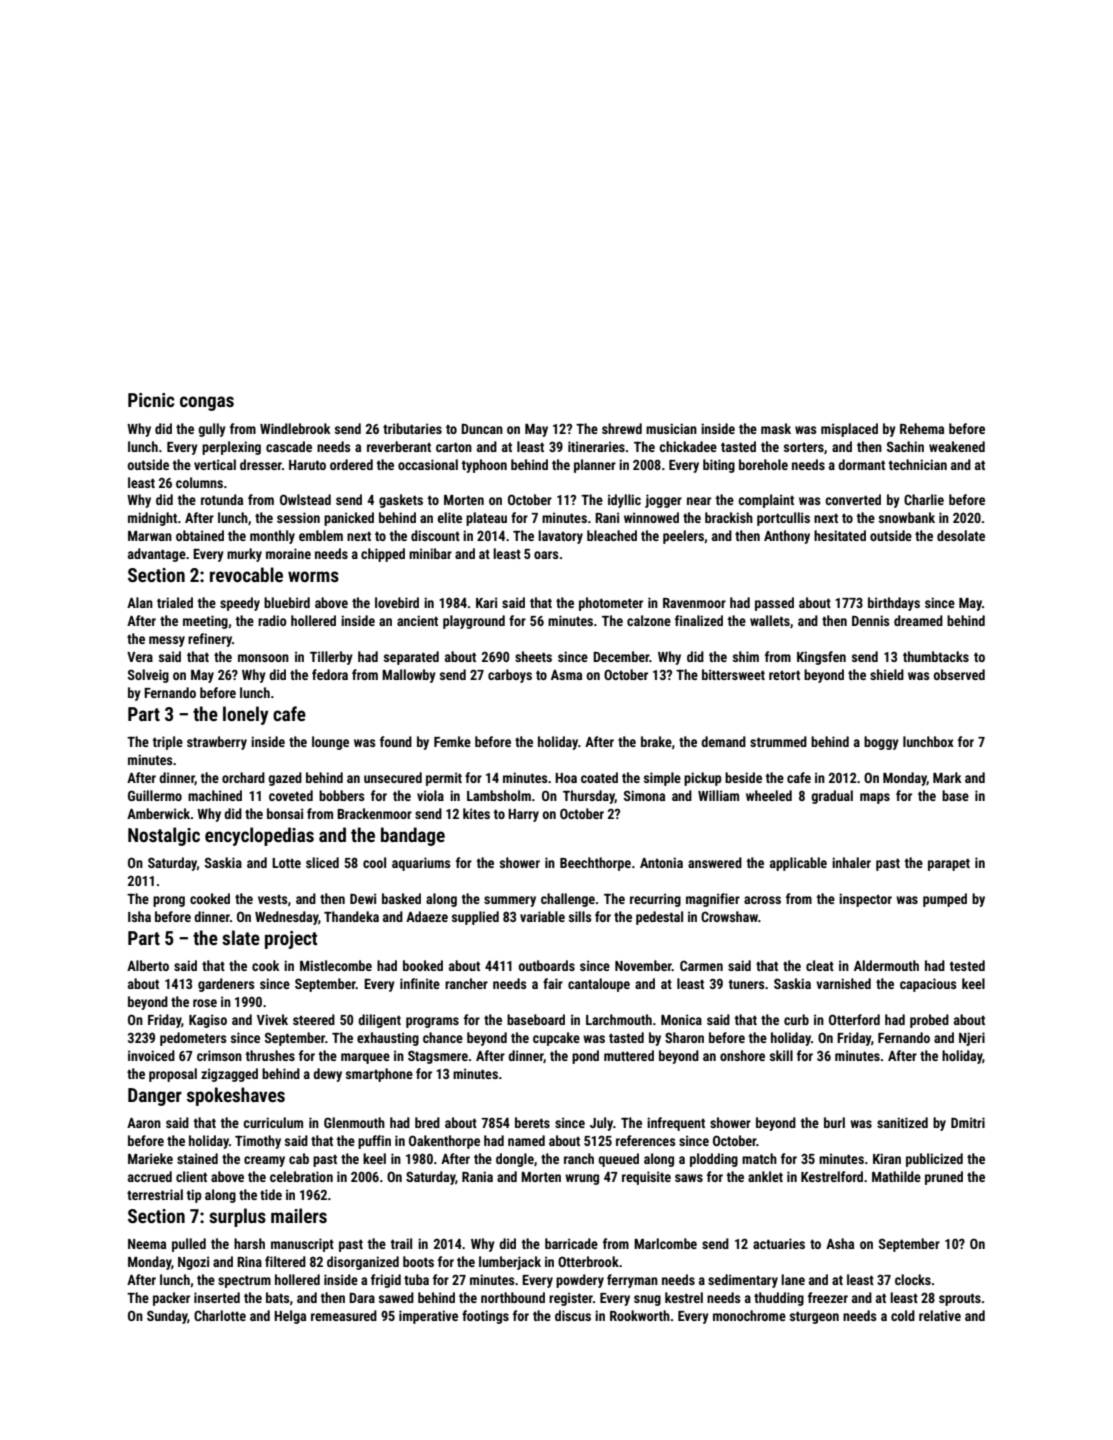 The image size is (1113, 1440). What do you see at coordinates (167, 1317) in the screenshot?
I see `Sunday` at bounding box center [167, 1317].
